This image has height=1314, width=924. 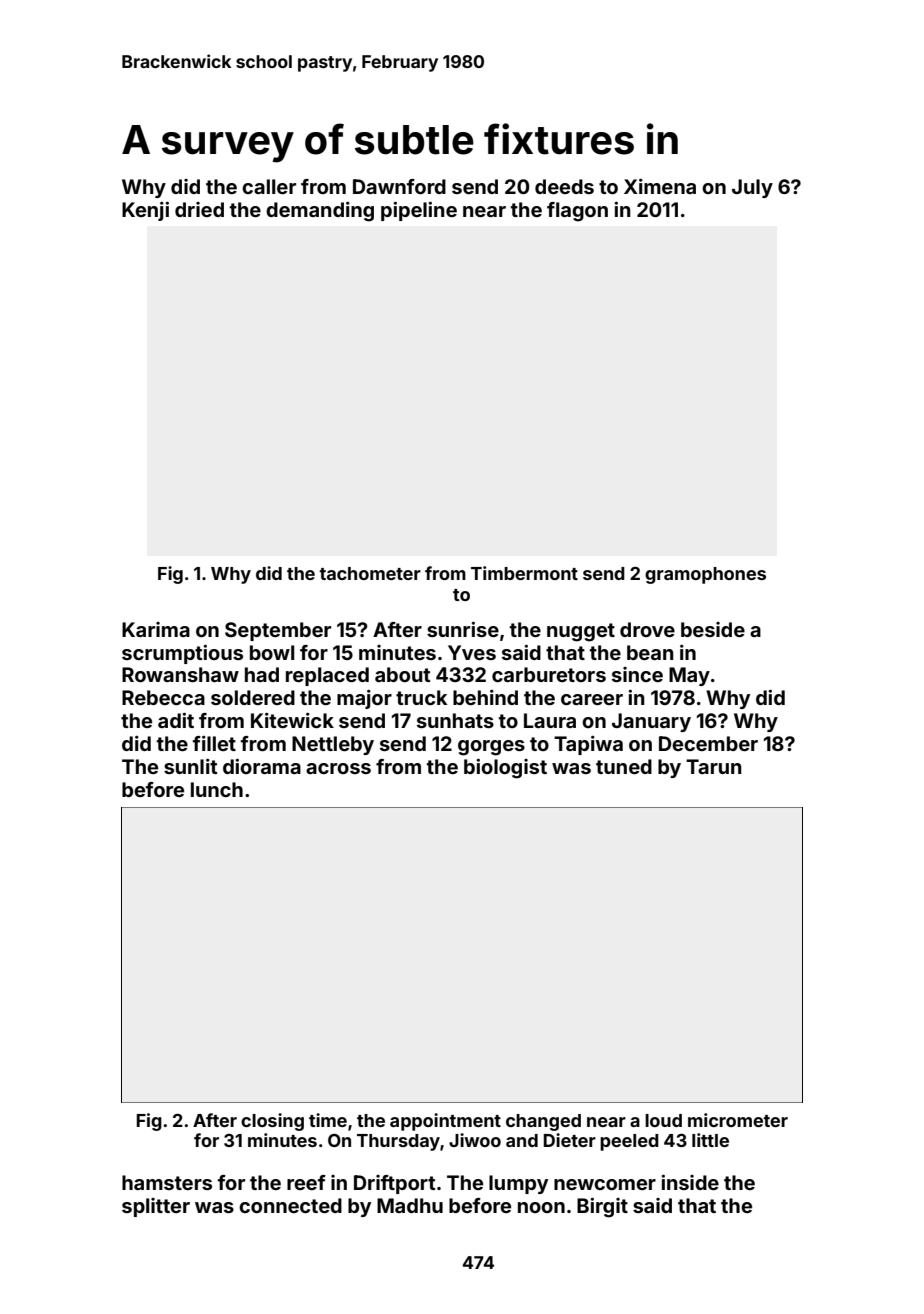 I want to click on hamsters, so click(x=167, y=1182).
